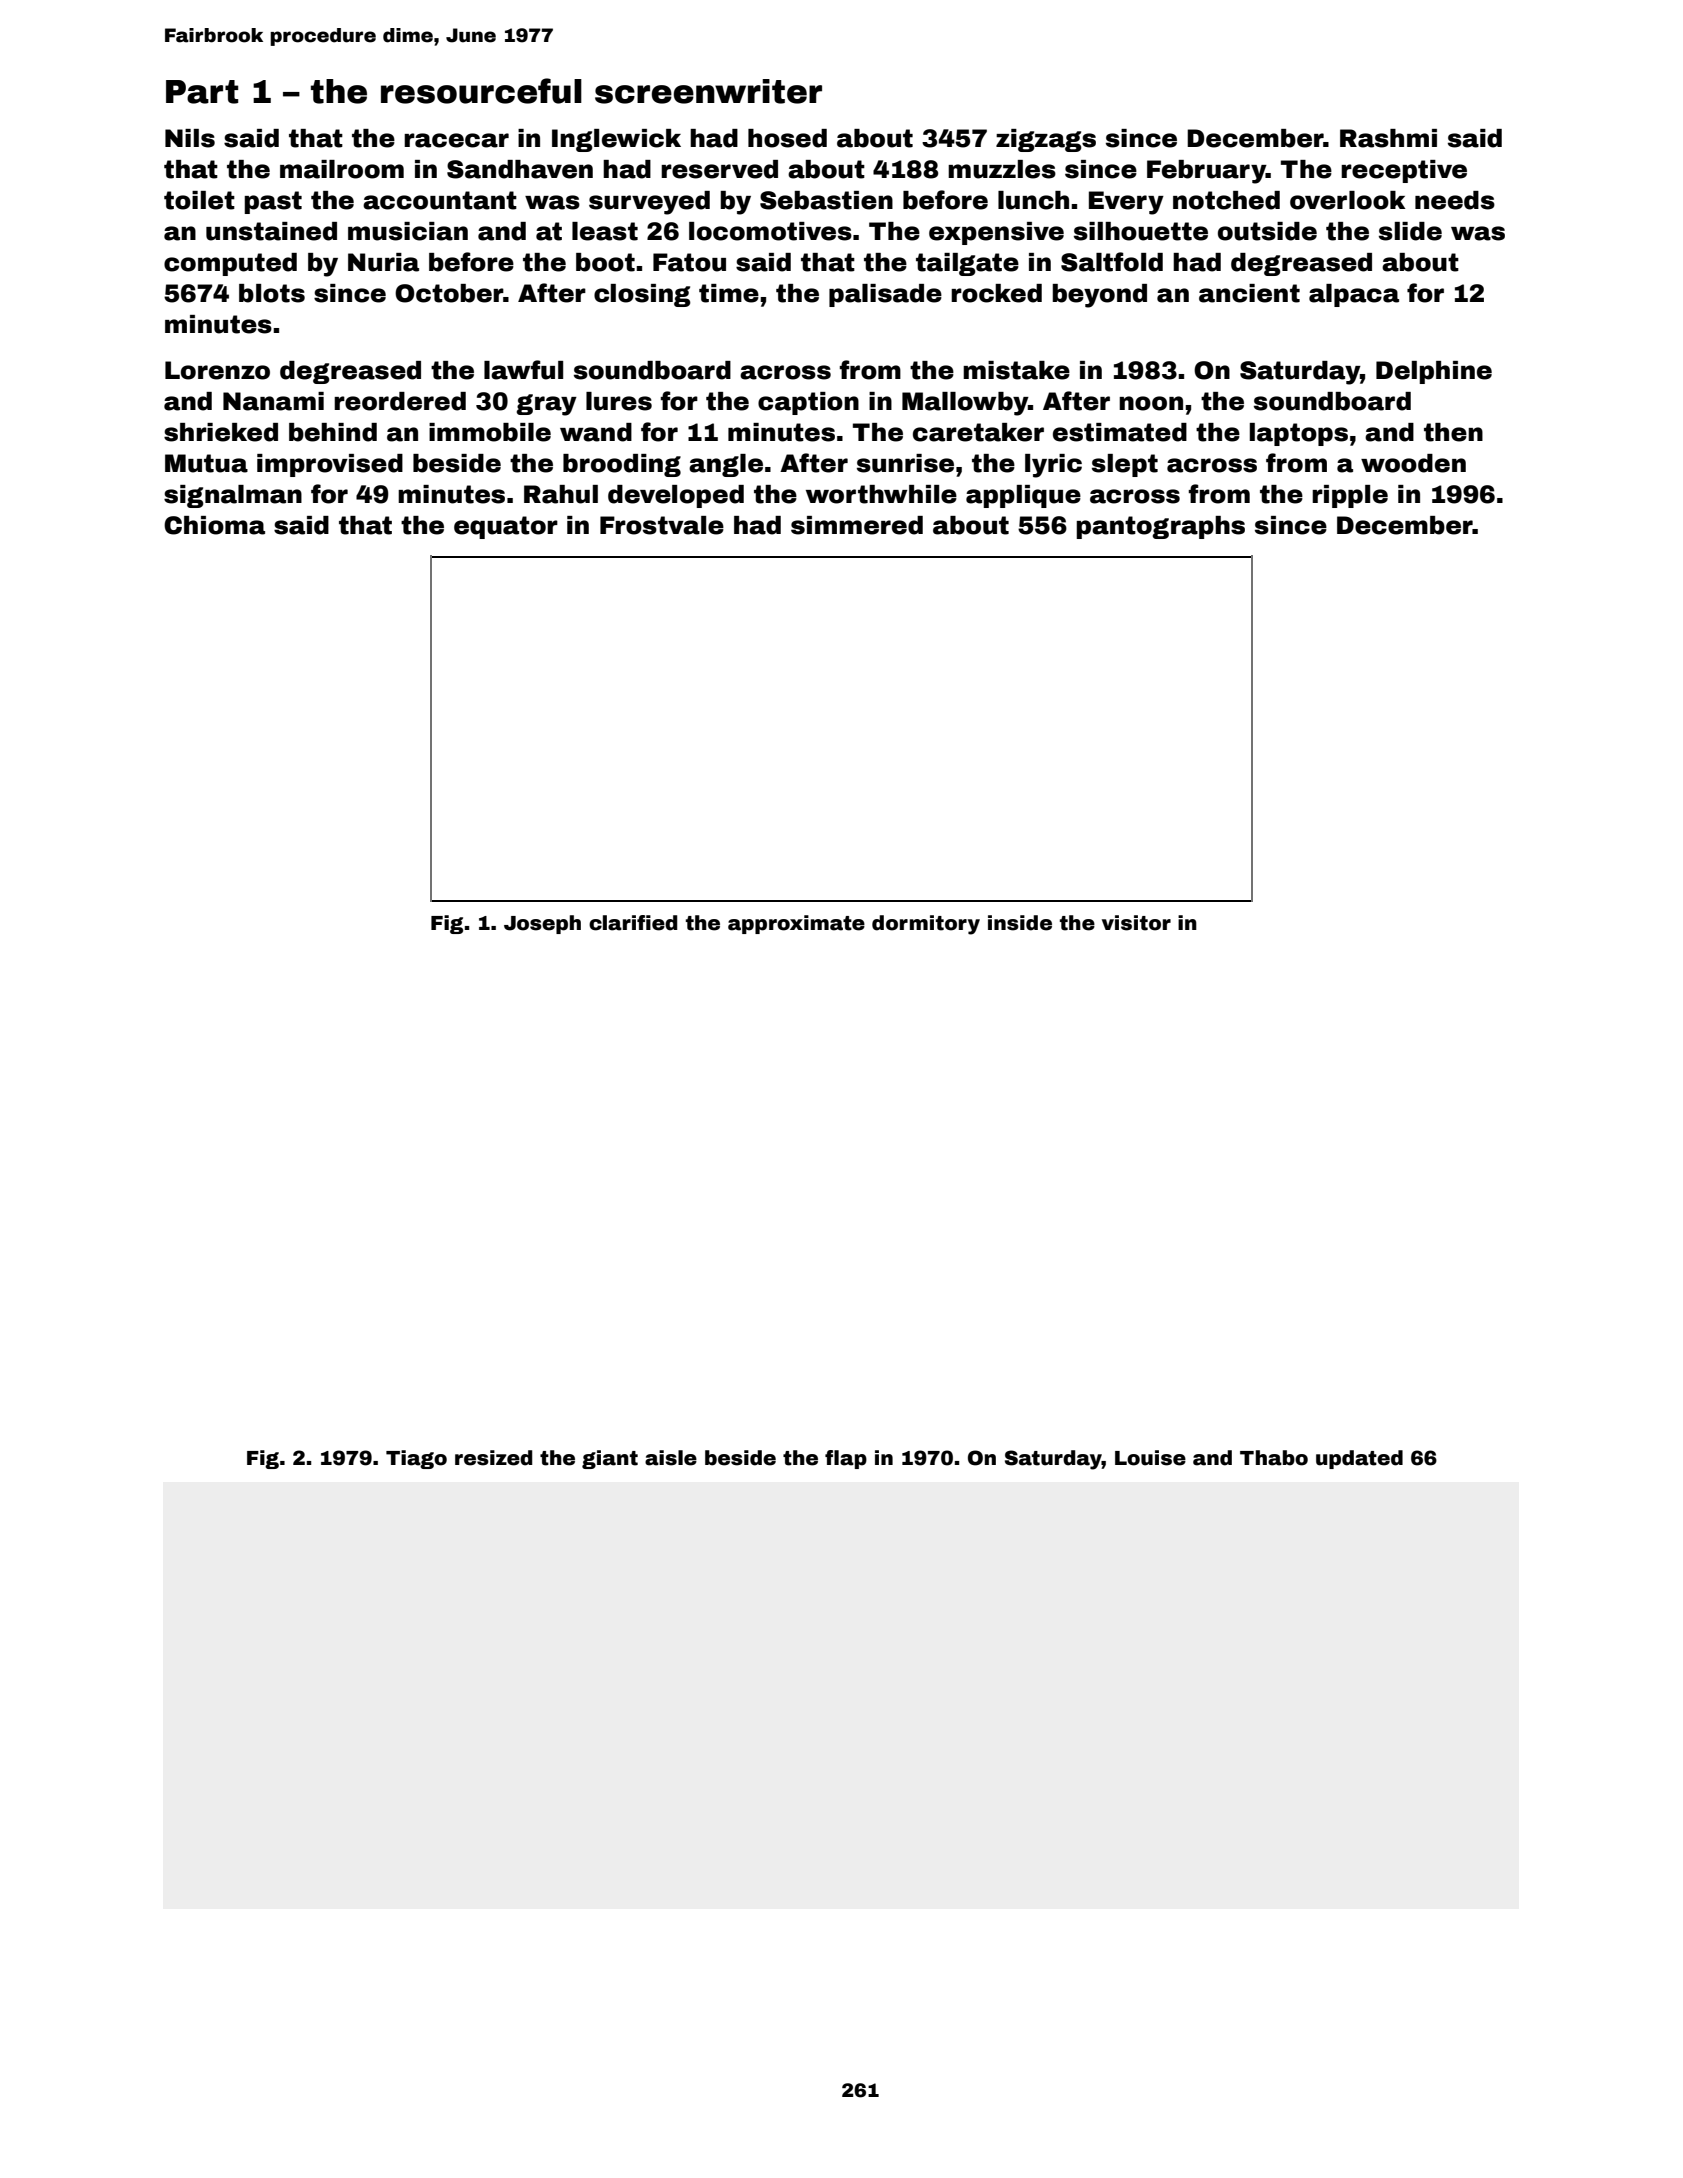  What do you see at coordinates (1136, 923) in the screenshot?
I see `visitor` at bounding box center [1136, 923].
